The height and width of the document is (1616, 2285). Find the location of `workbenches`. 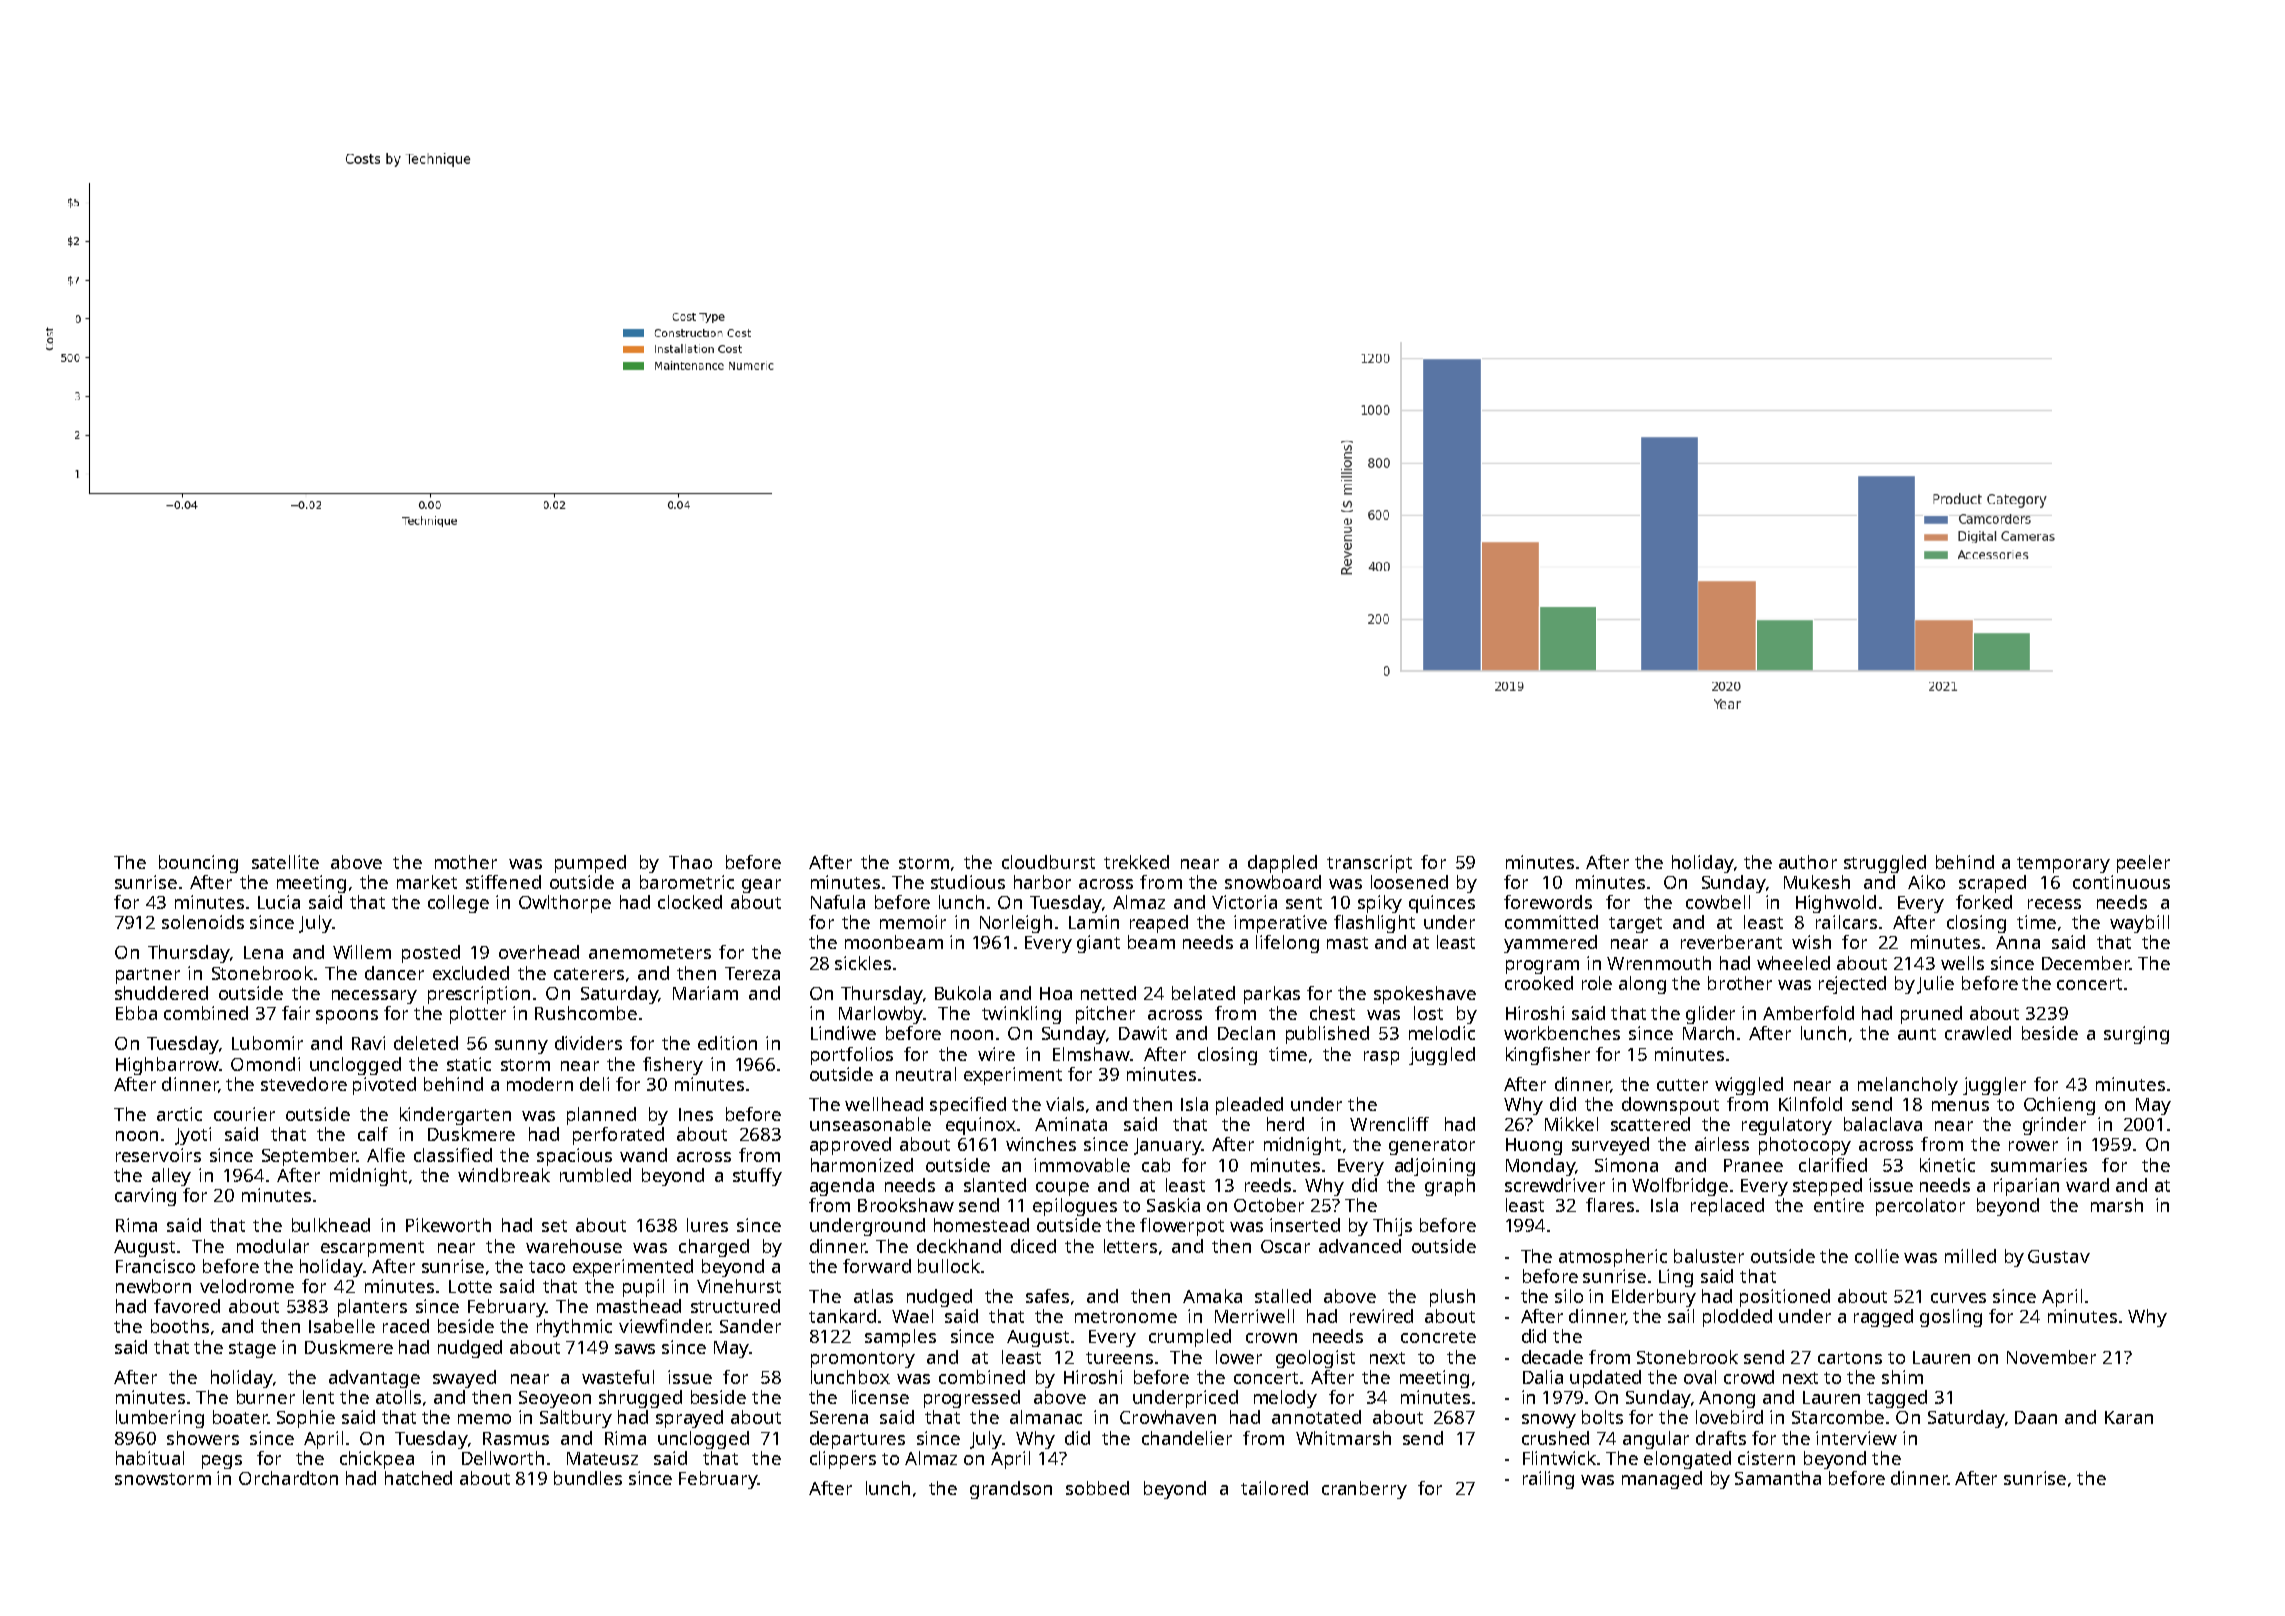

workbenches is located at coordinates (1562, 1033).
